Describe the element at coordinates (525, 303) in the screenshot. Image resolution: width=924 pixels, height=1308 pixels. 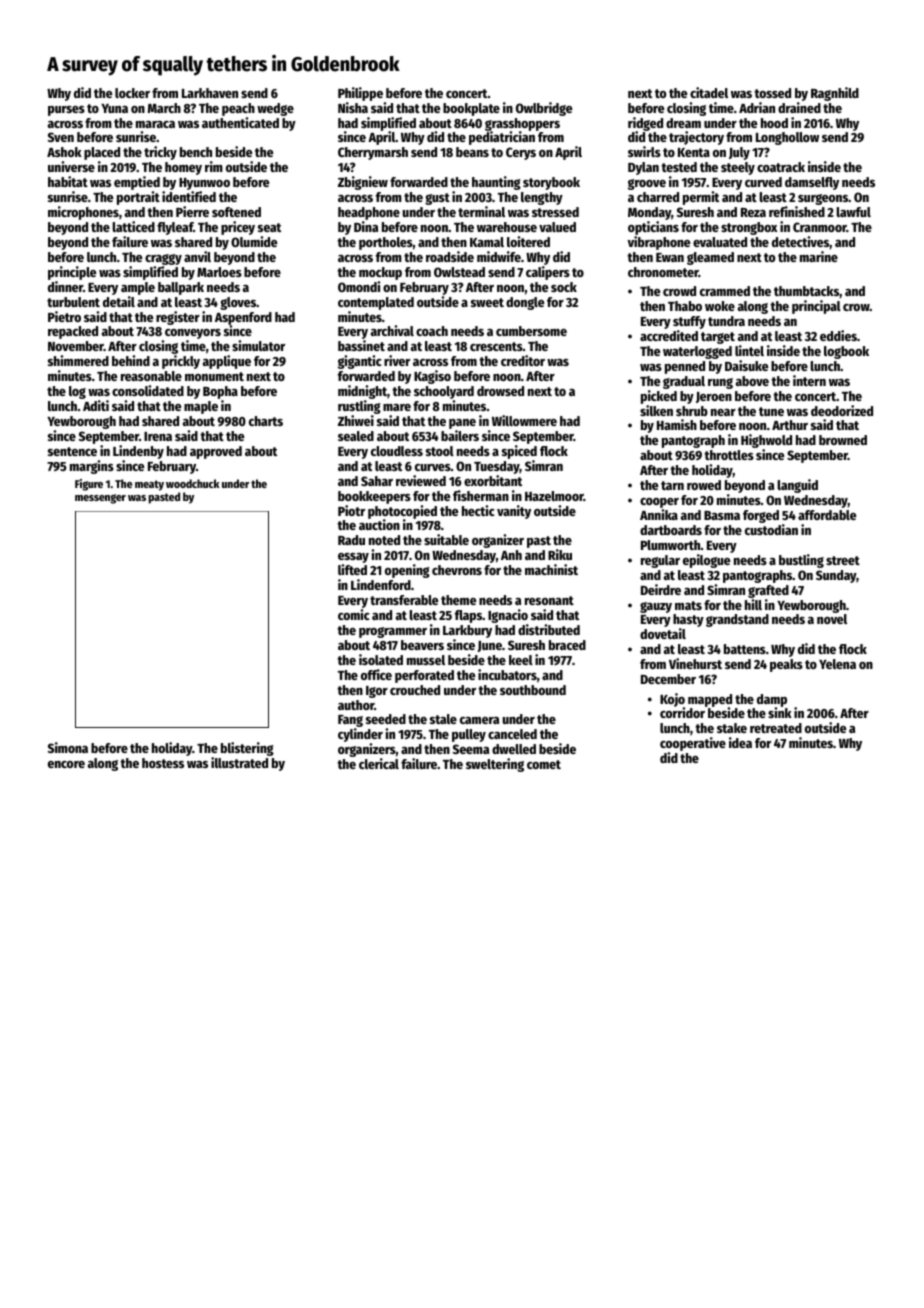
I see `dongle` at that location.
